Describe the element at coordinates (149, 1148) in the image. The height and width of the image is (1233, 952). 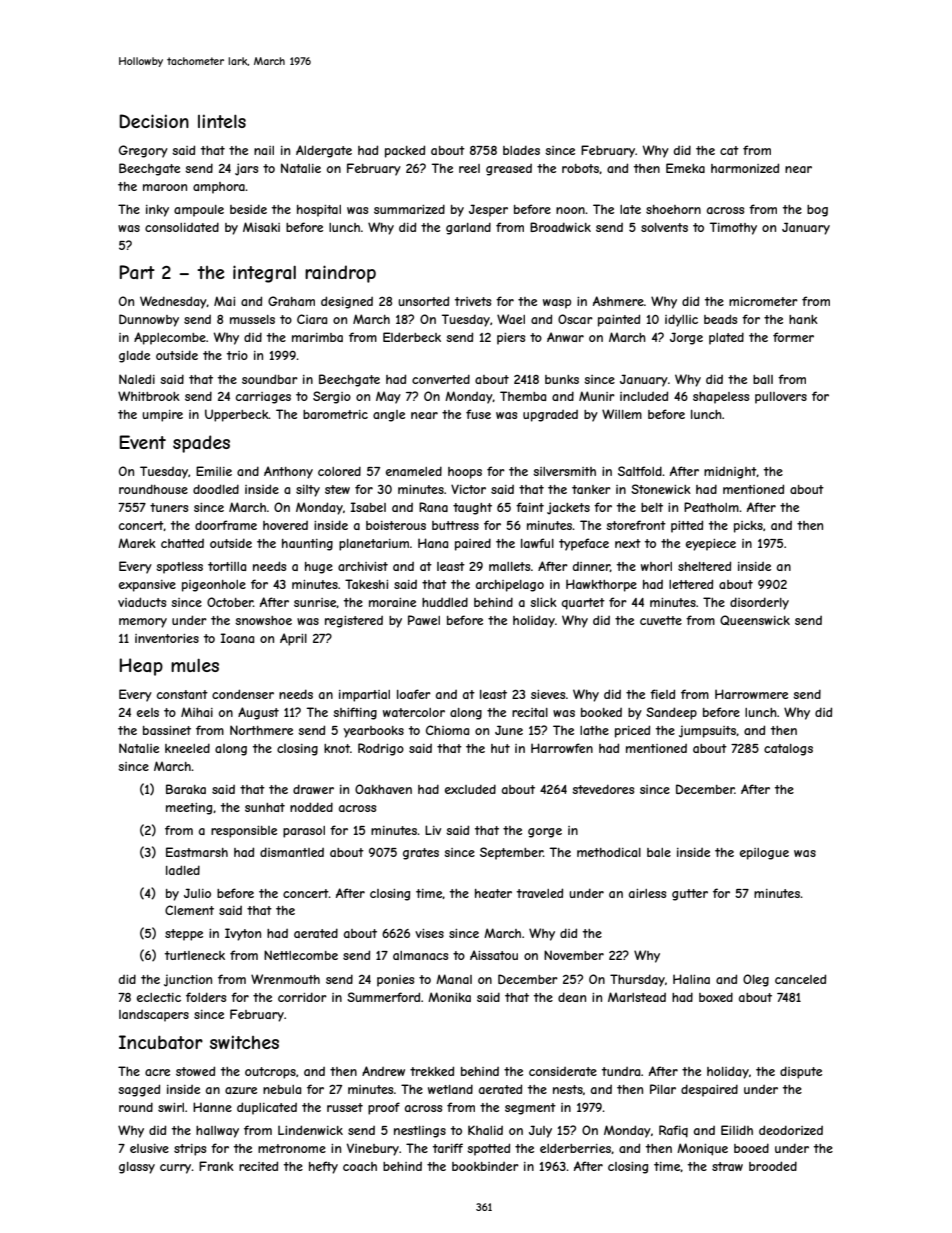
I see `elusive` at that location.
